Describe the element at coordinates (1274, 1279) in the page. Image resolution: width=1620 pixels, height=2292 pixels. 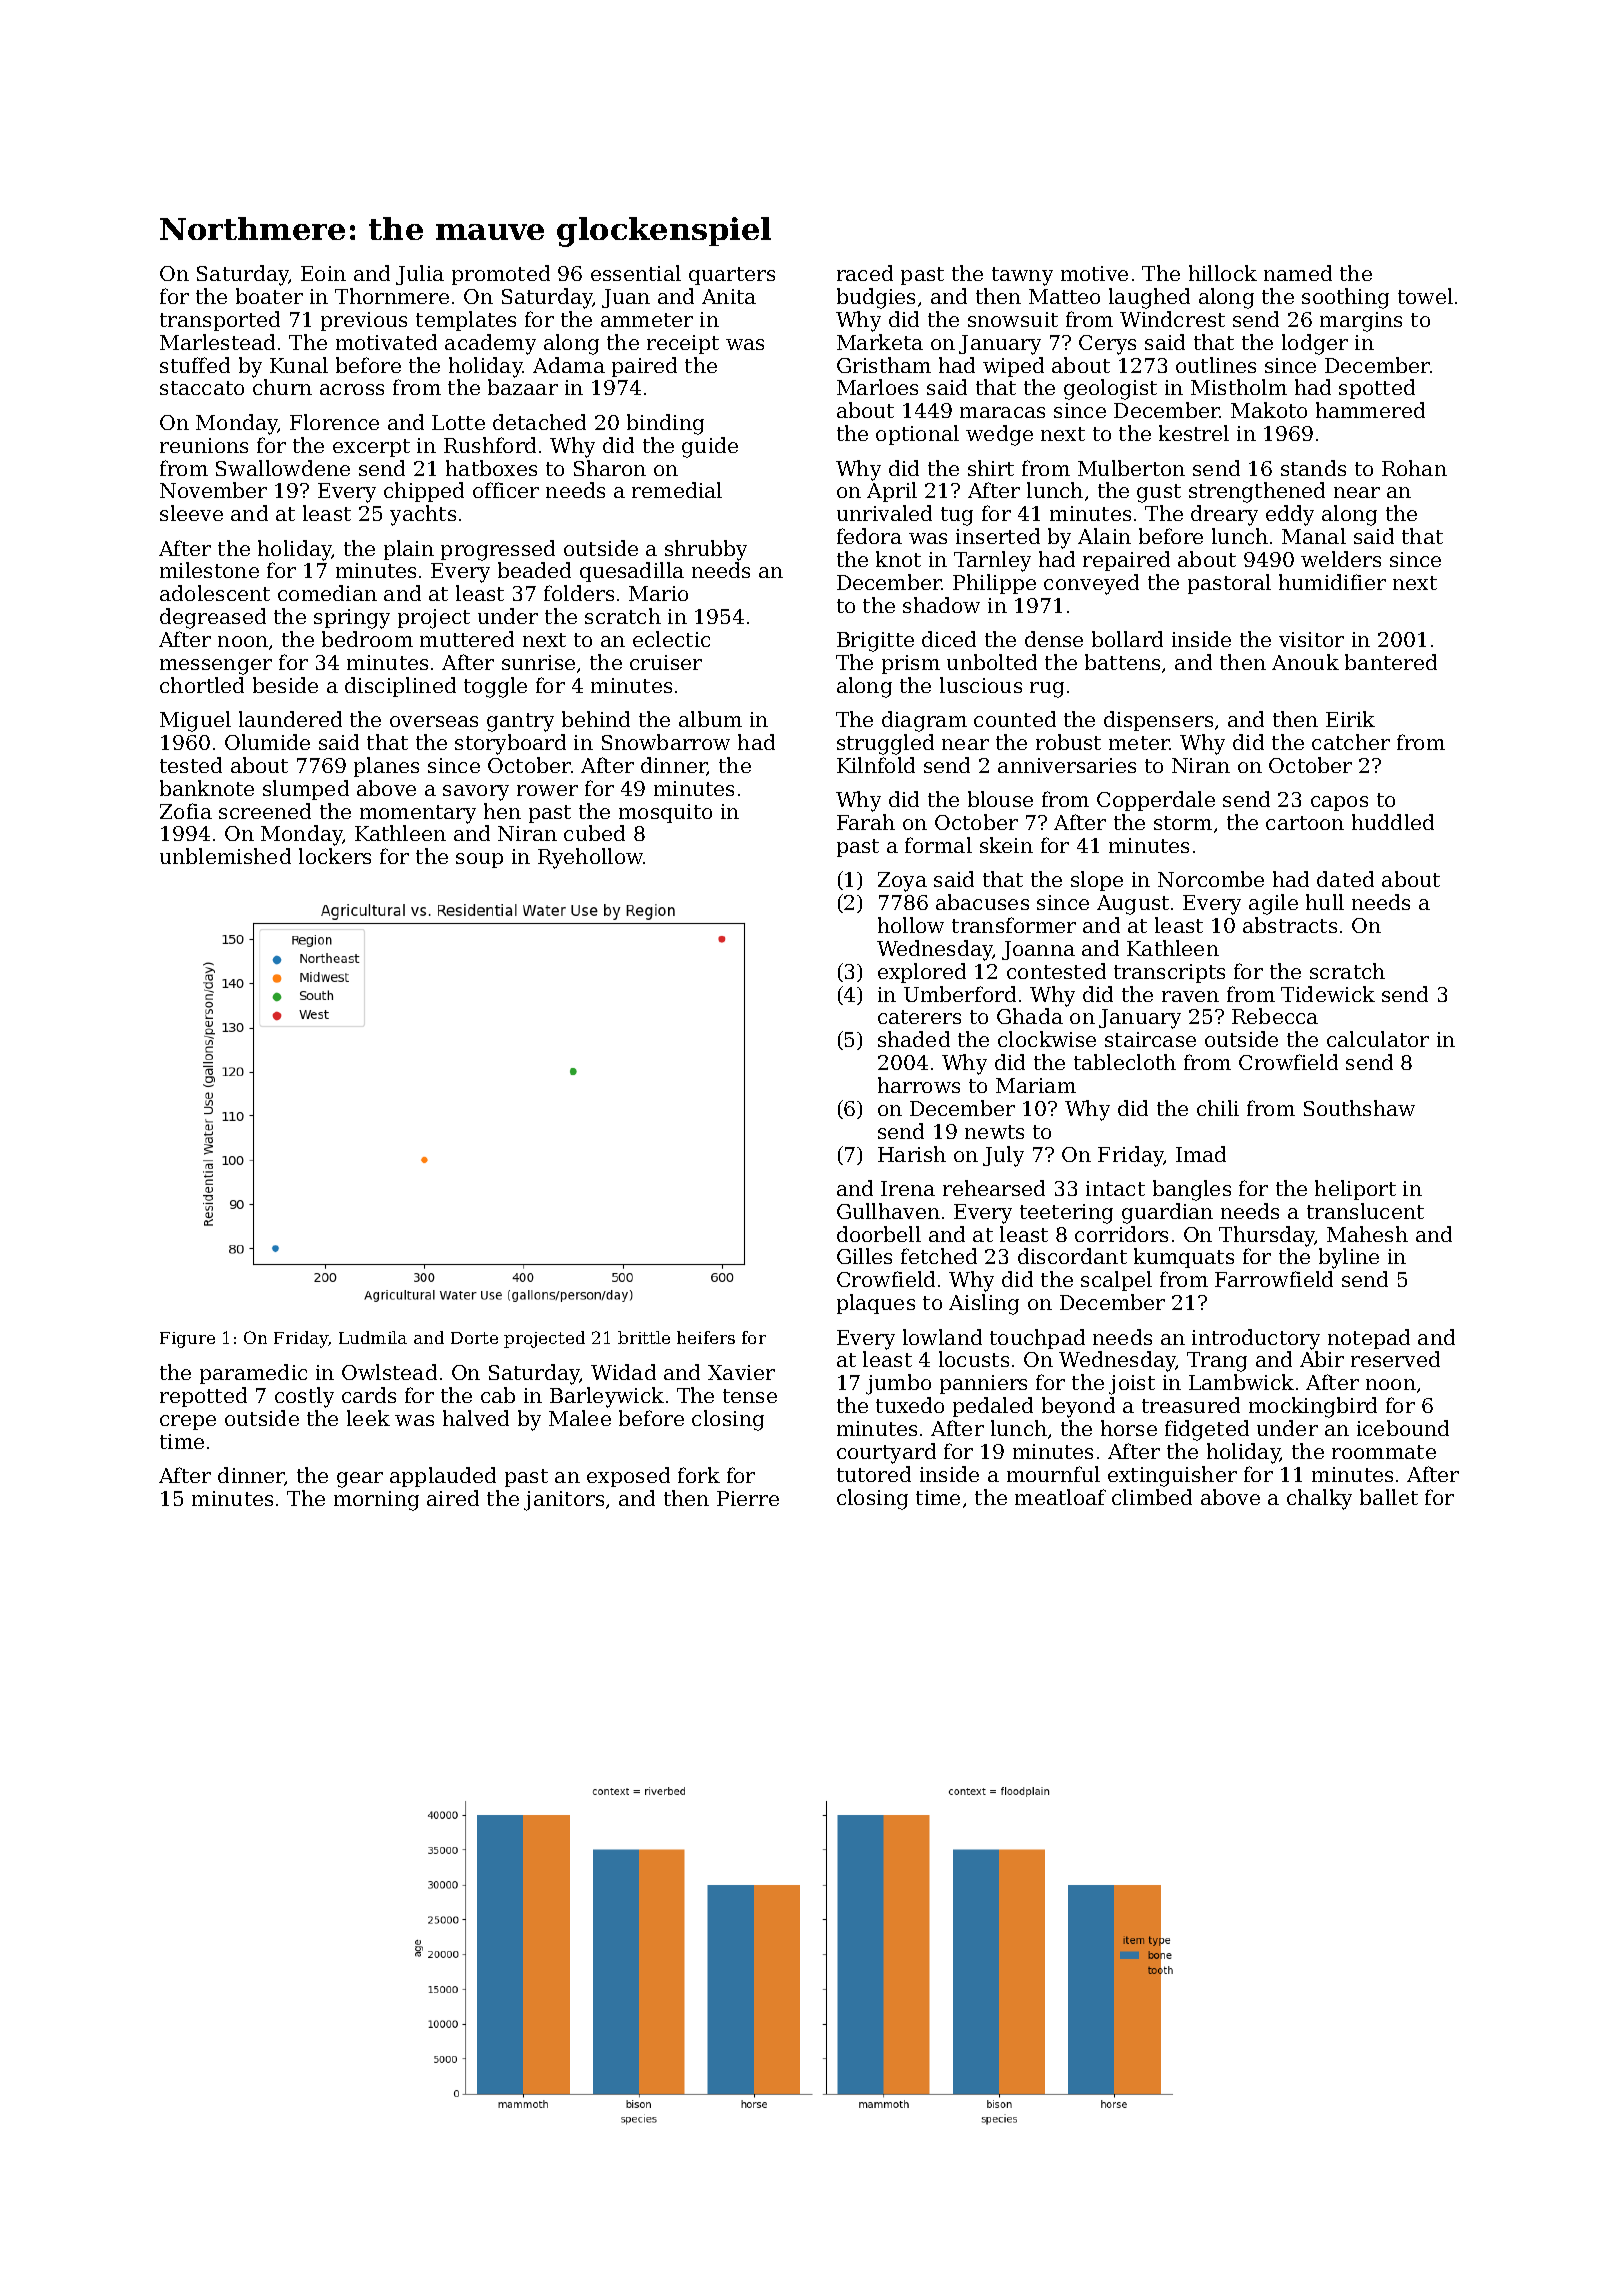
I see `Farrowfield` at that location.
